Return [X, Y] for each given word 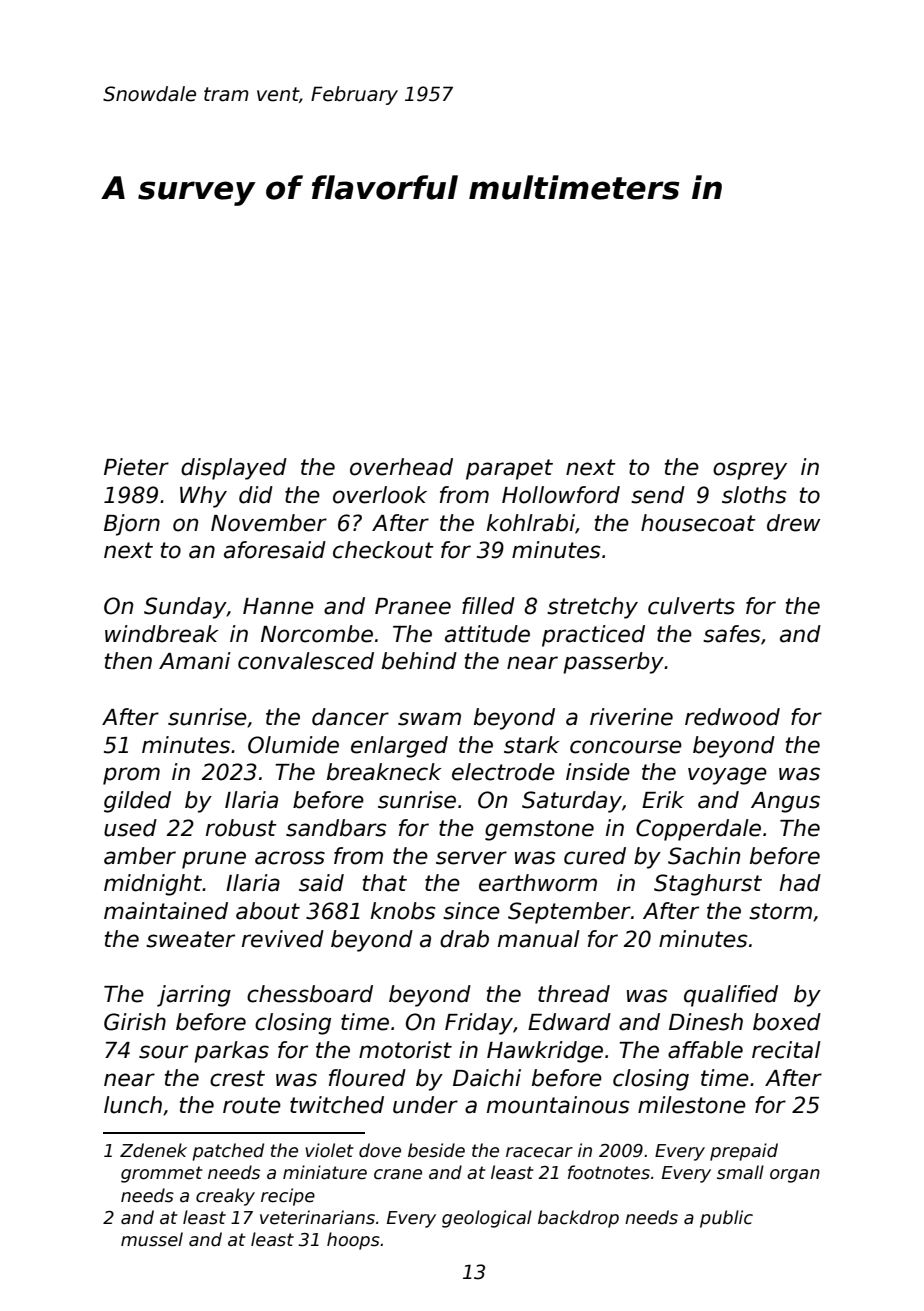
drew [793, 523]
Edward [569, 1022]
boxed [787, 1022]
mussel [152, 1239]
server [471, 858]
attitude [487, 634]
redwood [732, 717]
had [800, 883]
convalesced [306, 661]
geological [487, 1219]
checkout [383, 550]
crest [237, 1078]
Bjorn [132, 525]
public [726, 1219]
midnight [153, 885]
